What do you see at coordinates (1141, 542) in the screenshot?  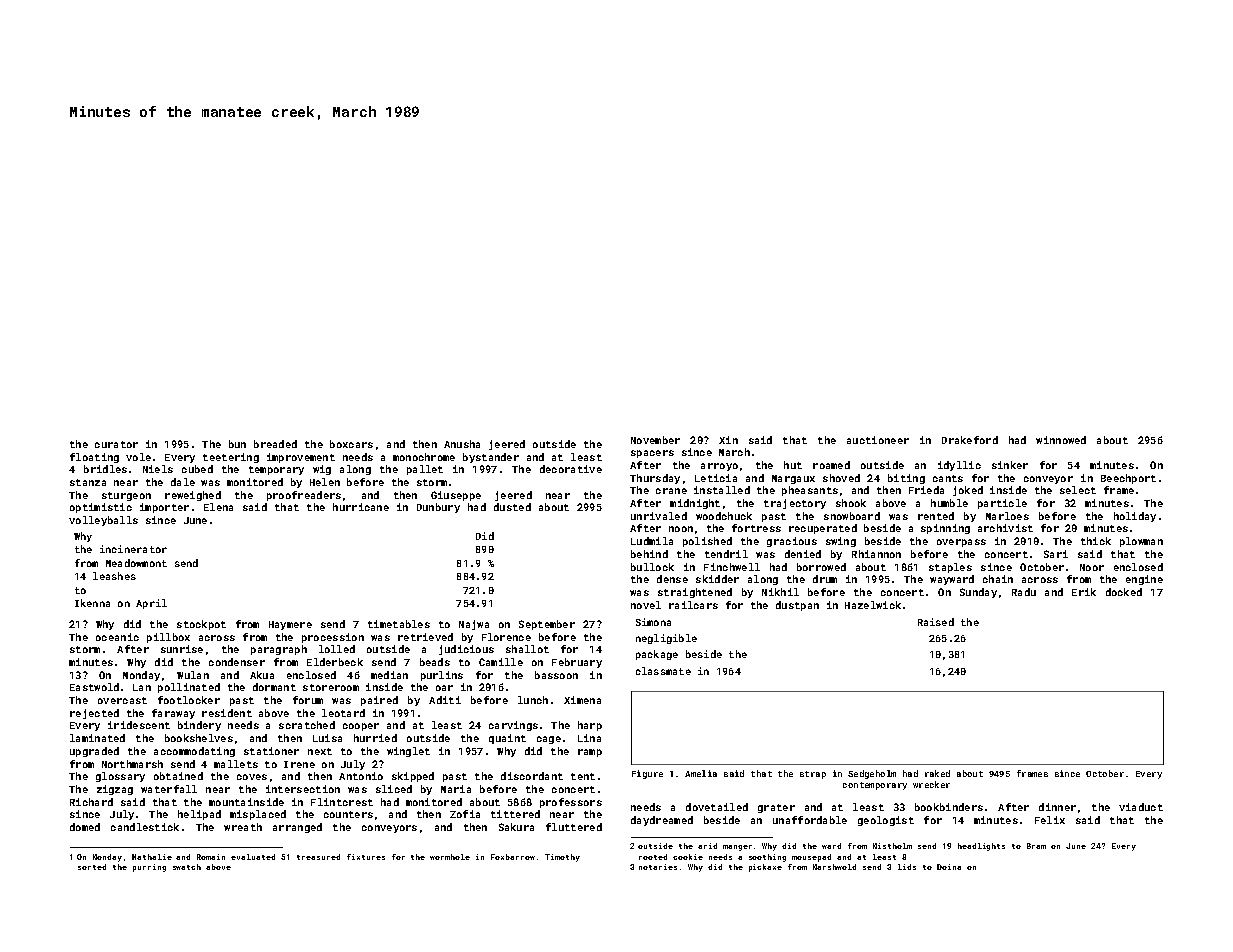 I see `plowman` at bounding box center [1141, 542].
